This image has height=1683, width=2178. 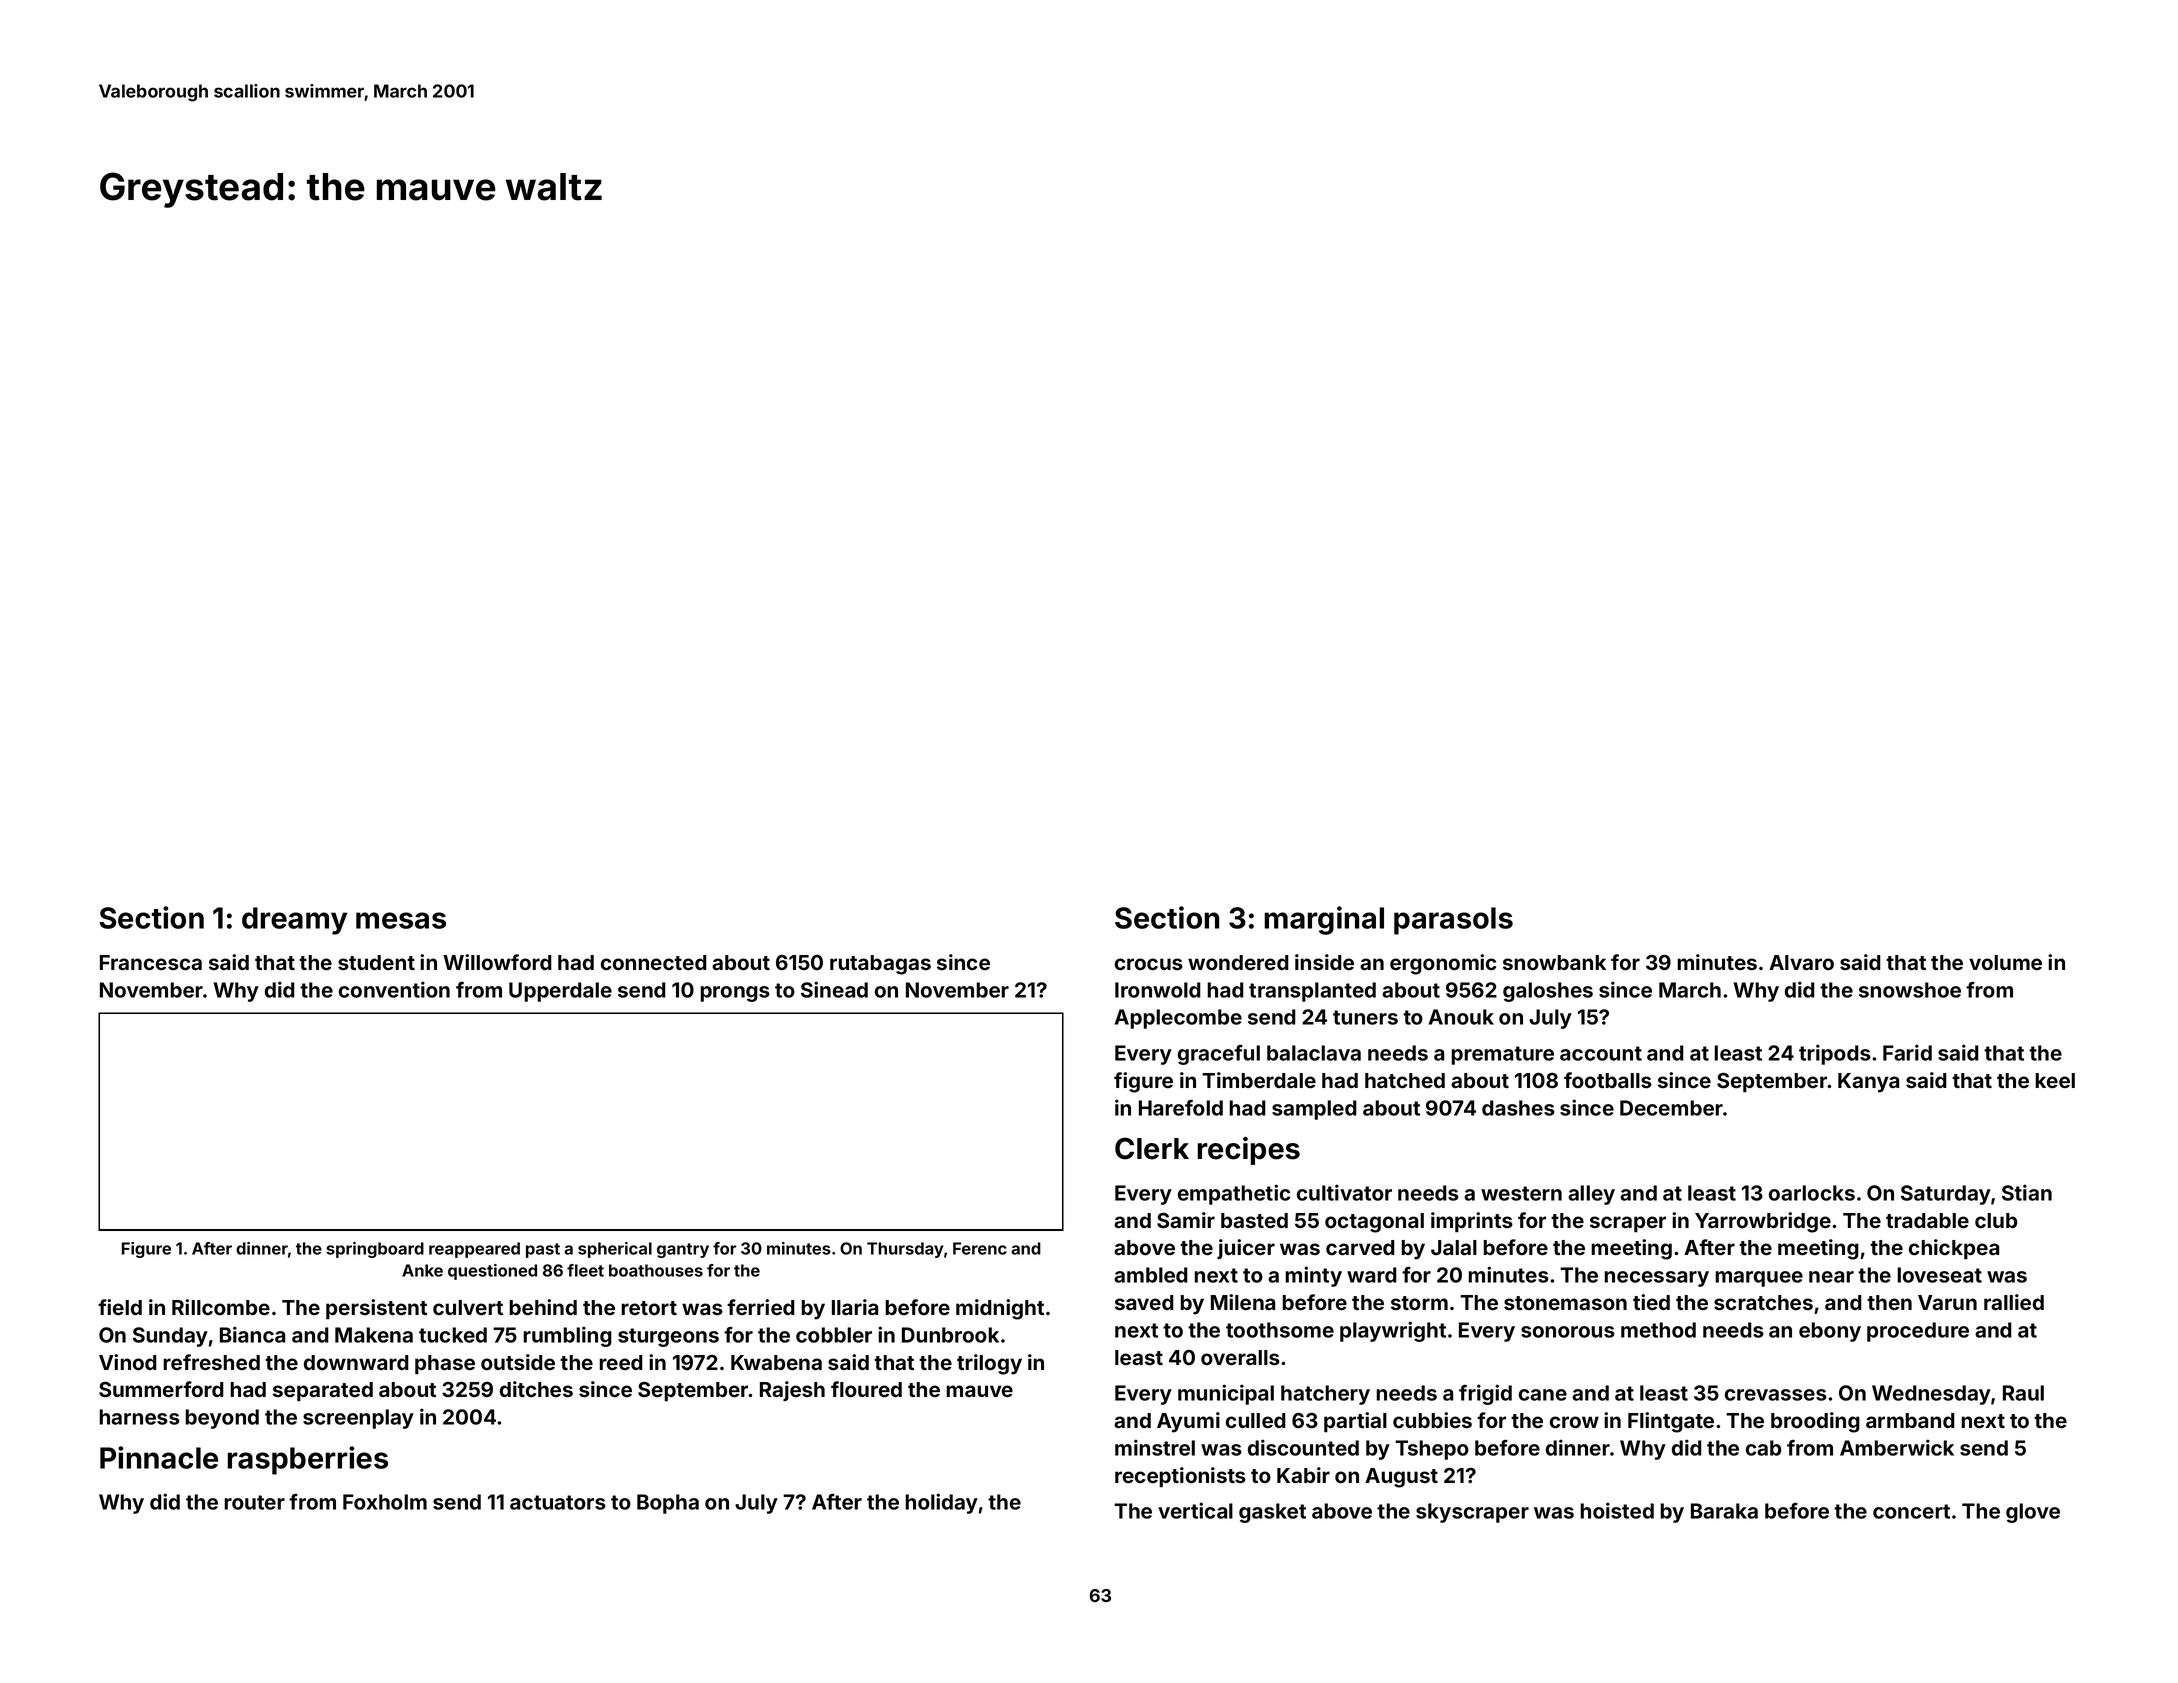 I want to click on router, so click(x=254, y=1502).
